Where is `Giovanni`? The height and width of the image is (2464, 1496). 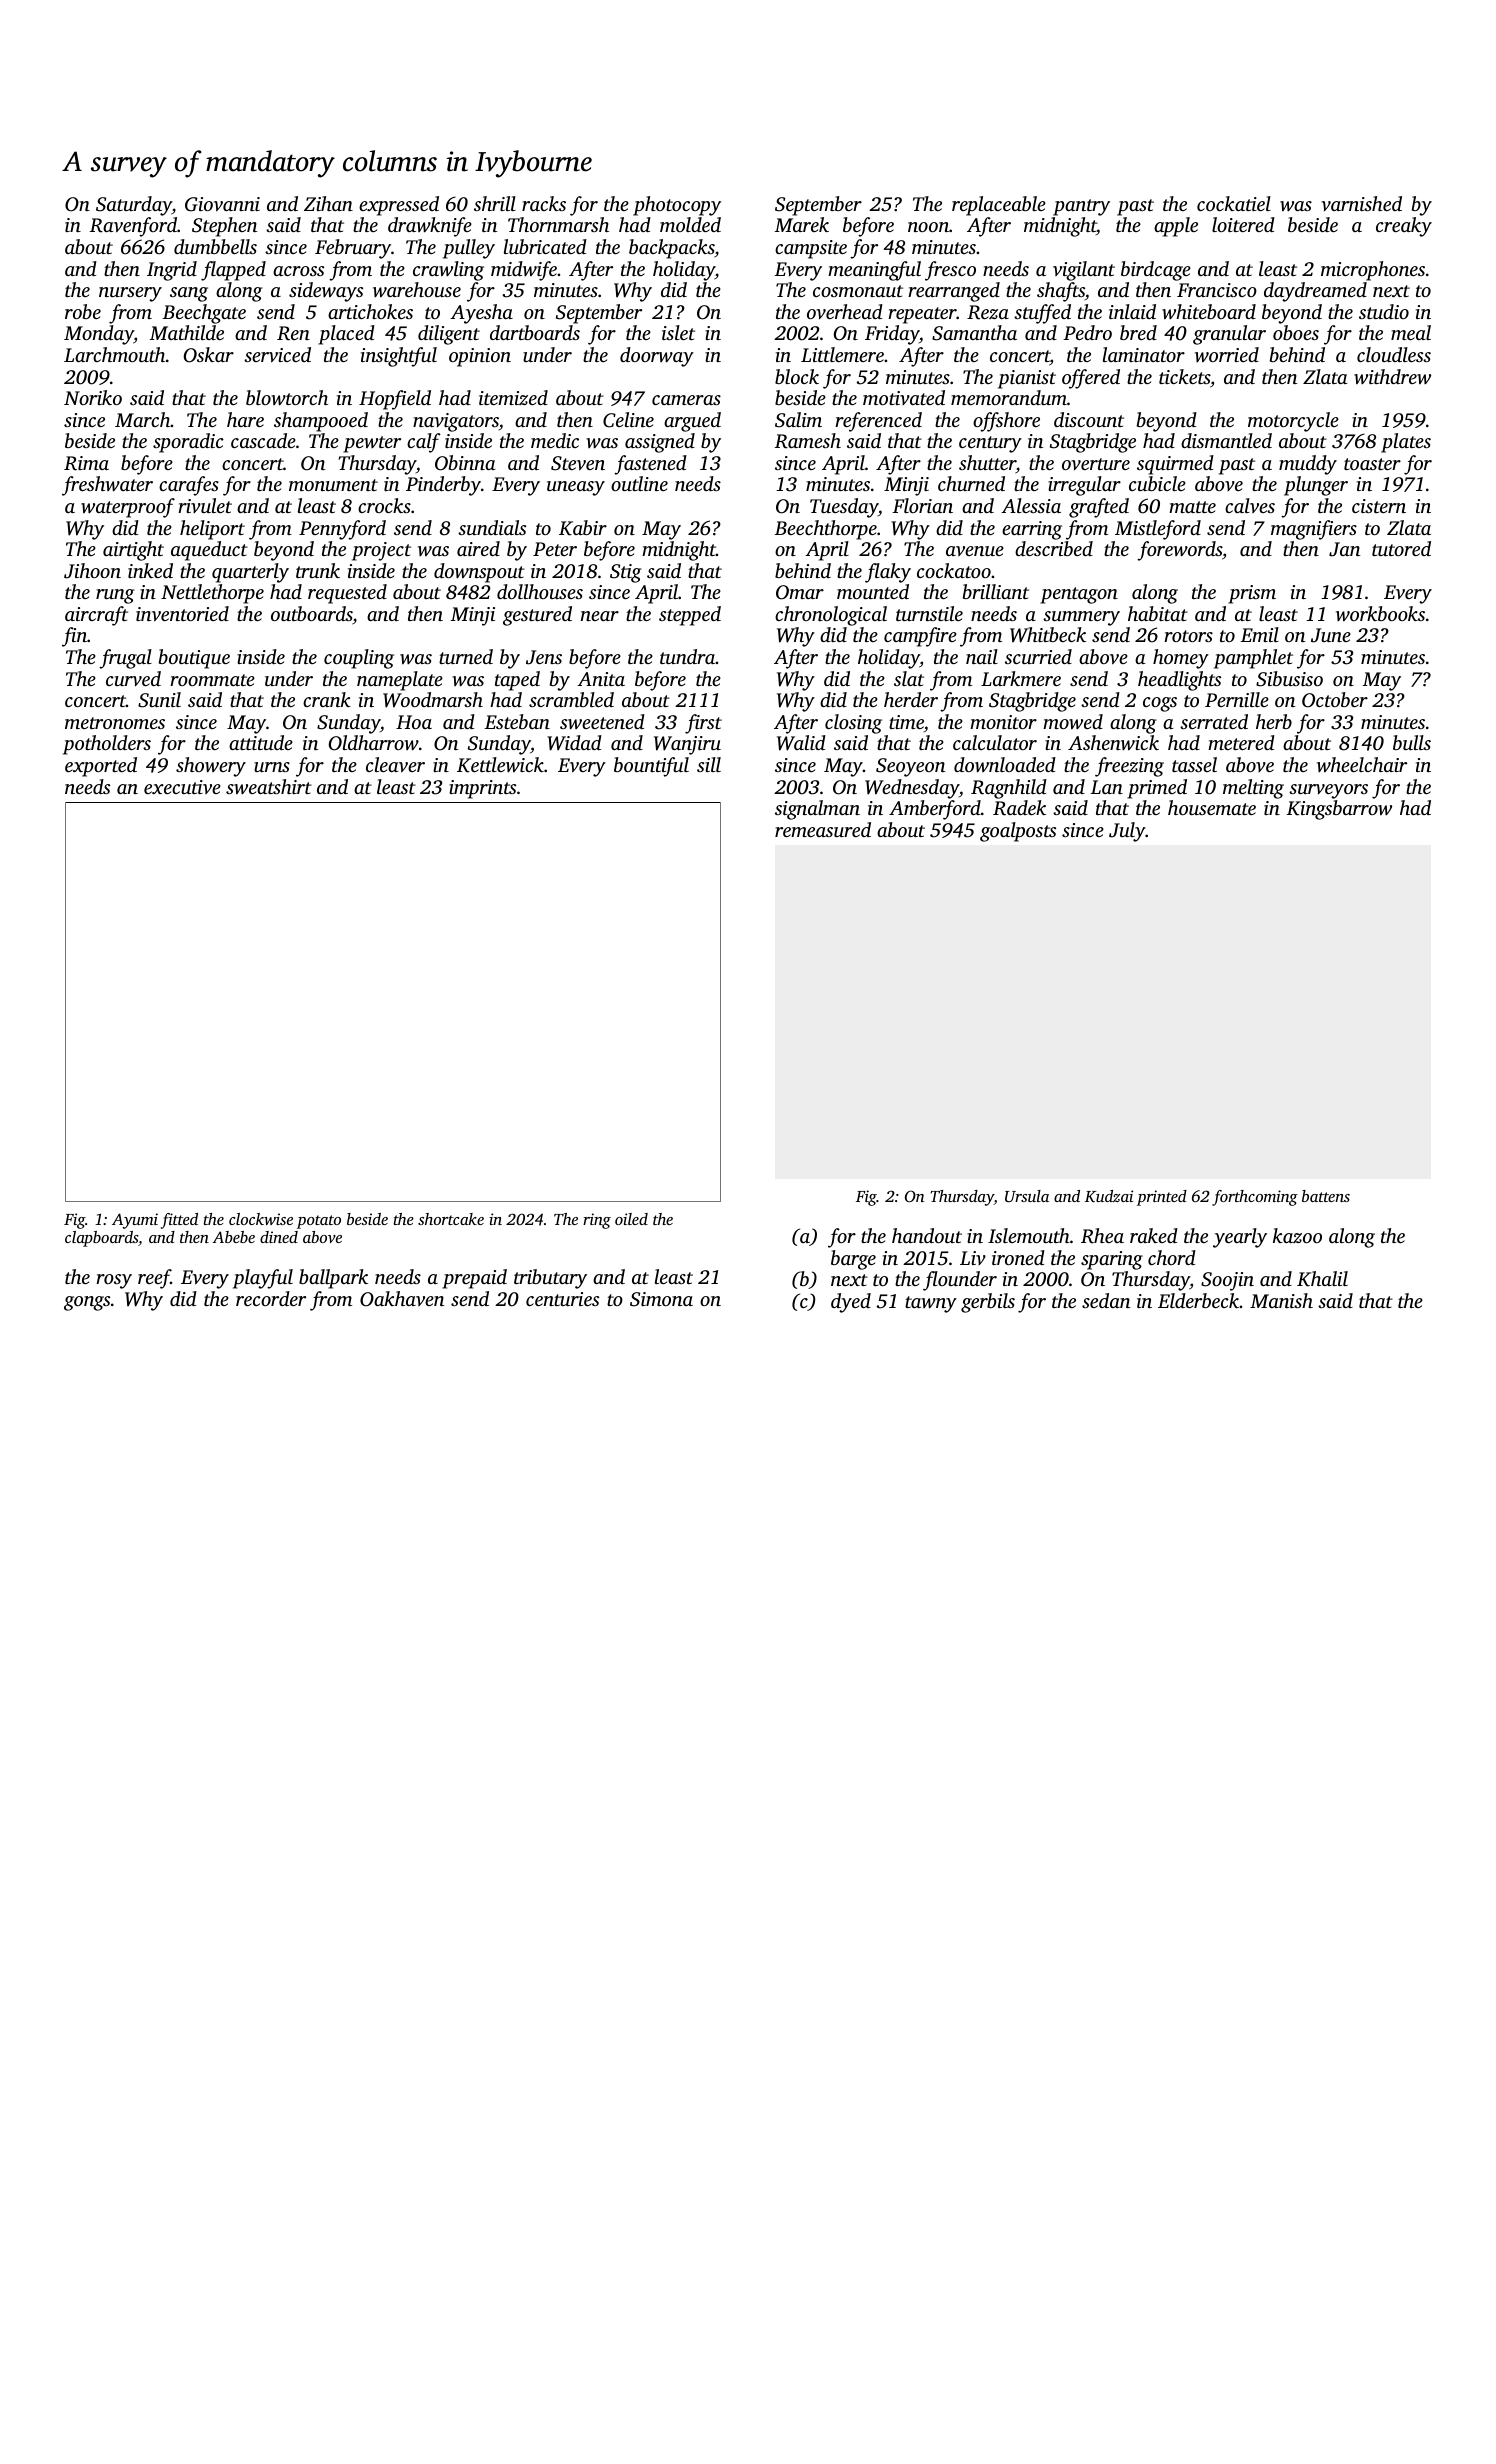 Giovanni is located at coordinates (222, 204).
